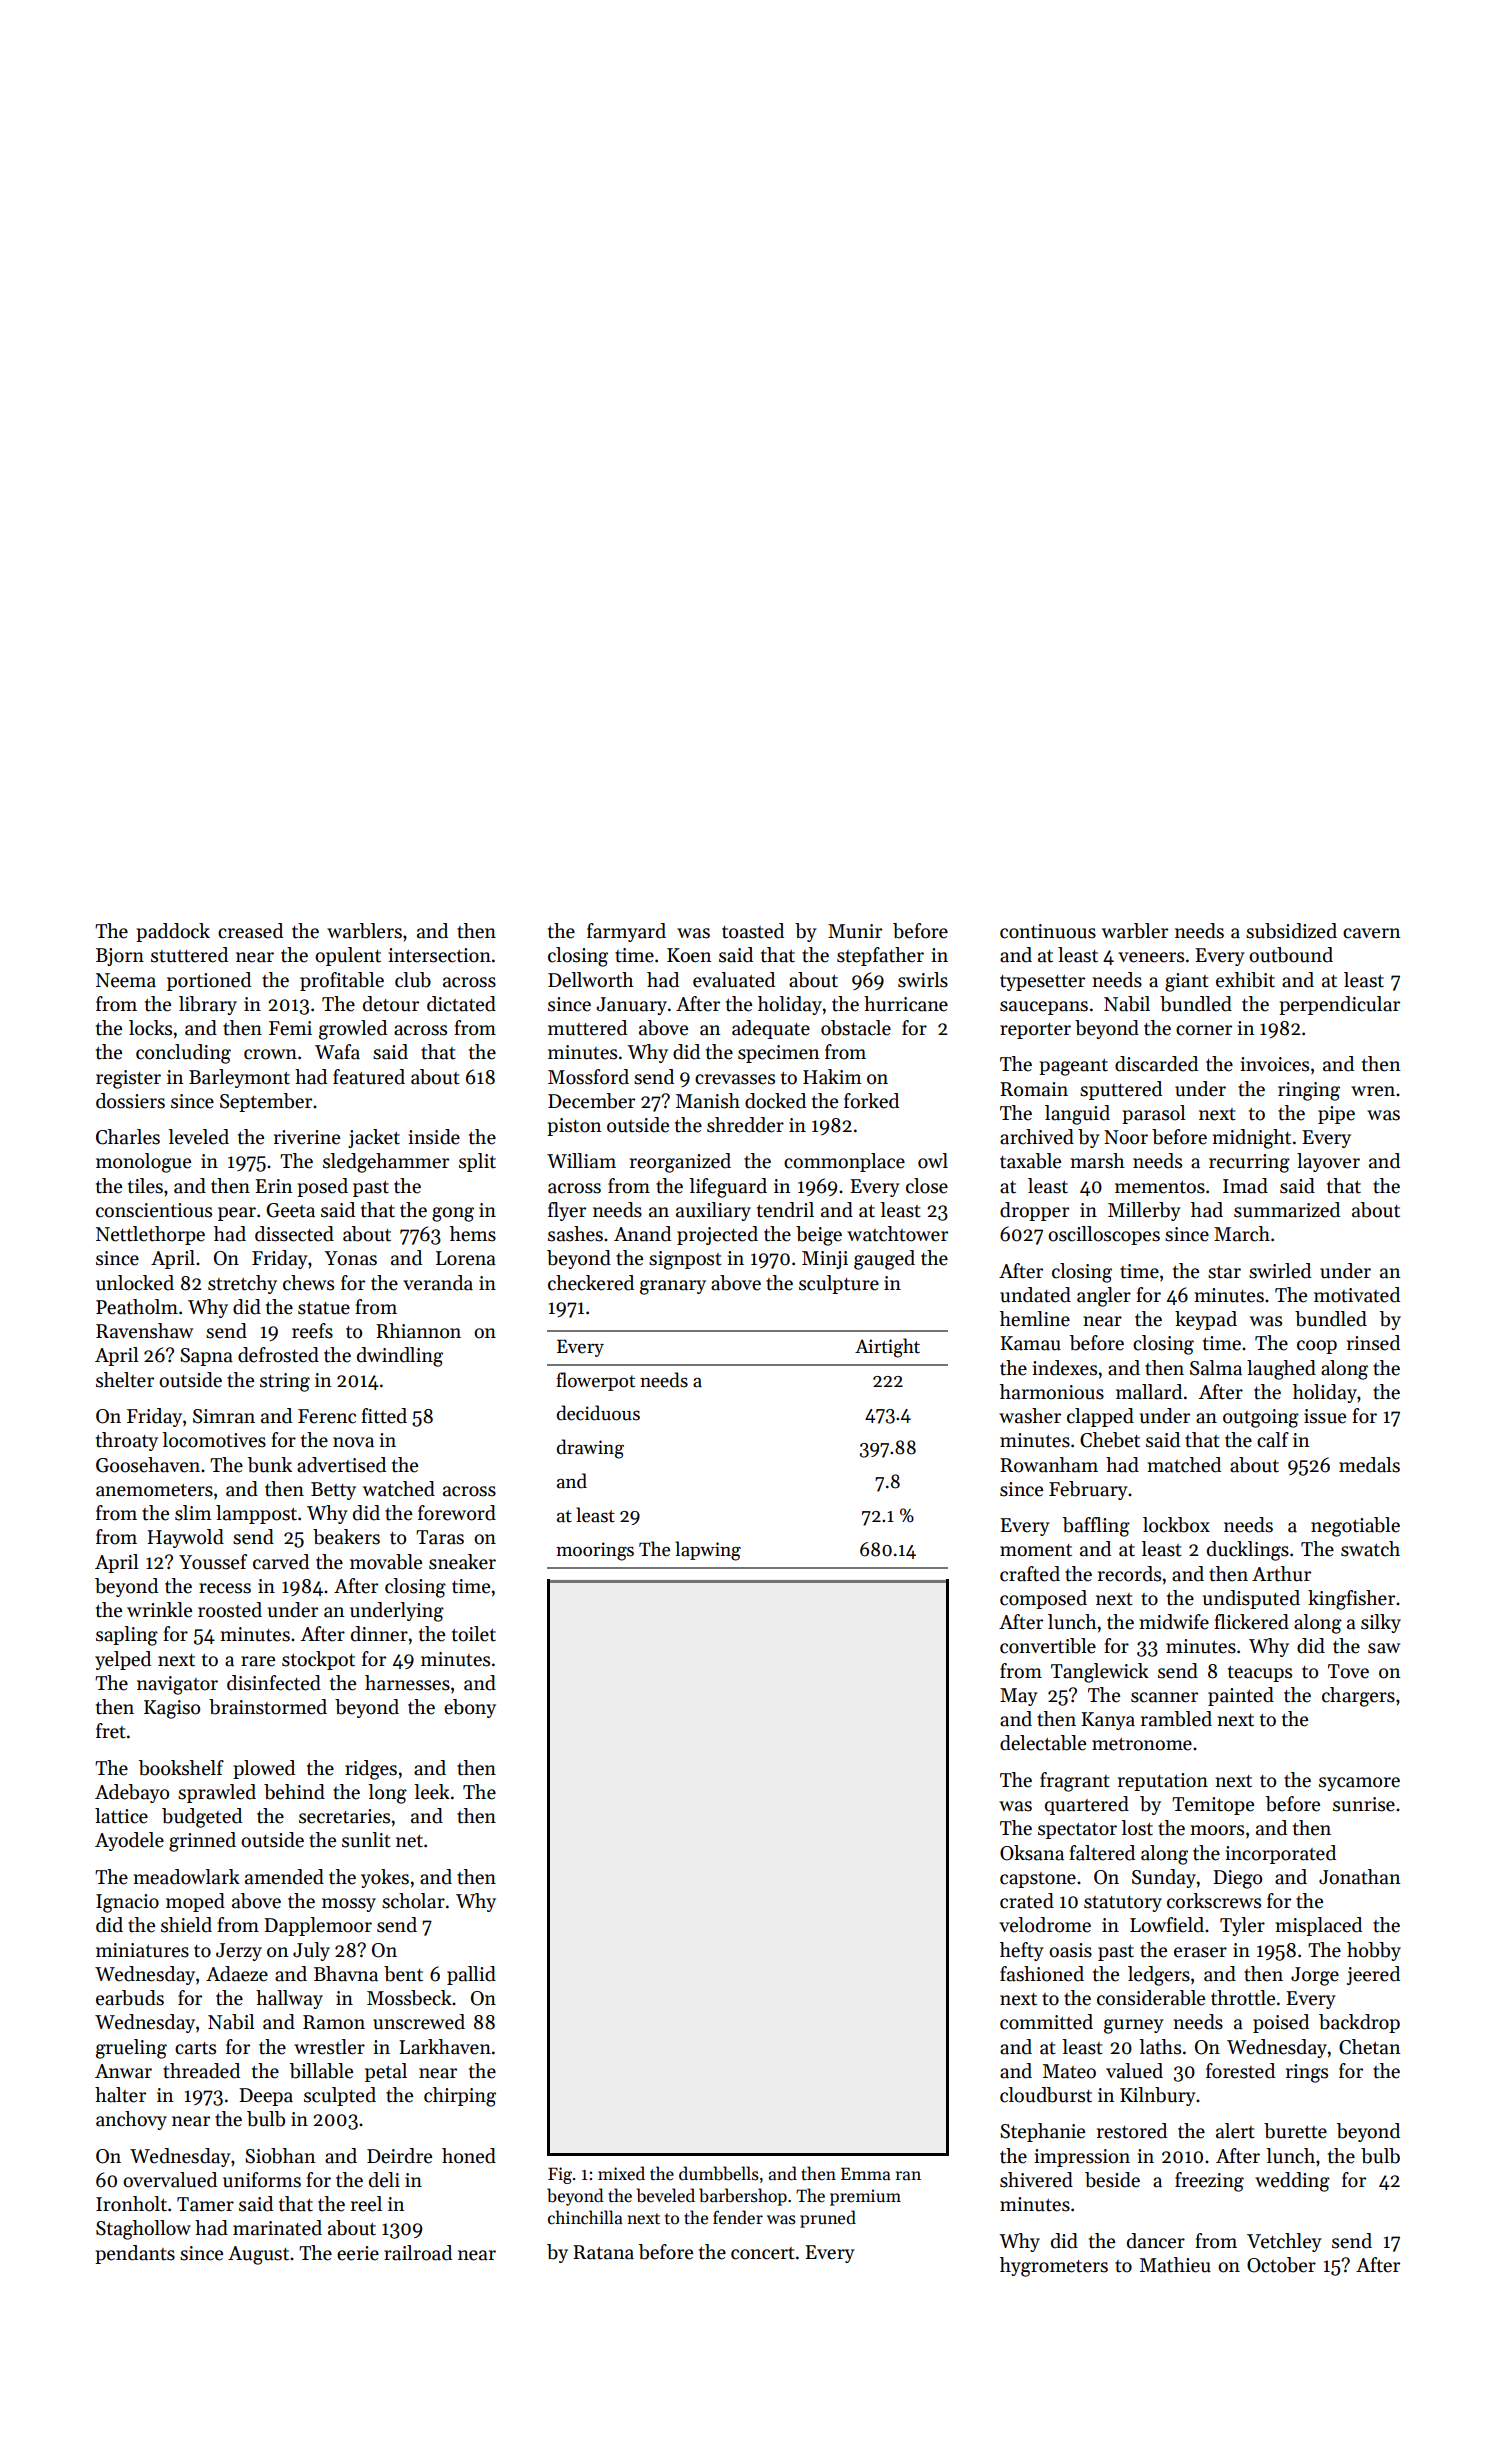  I want to click on disinfected, so click(274, 1683).
